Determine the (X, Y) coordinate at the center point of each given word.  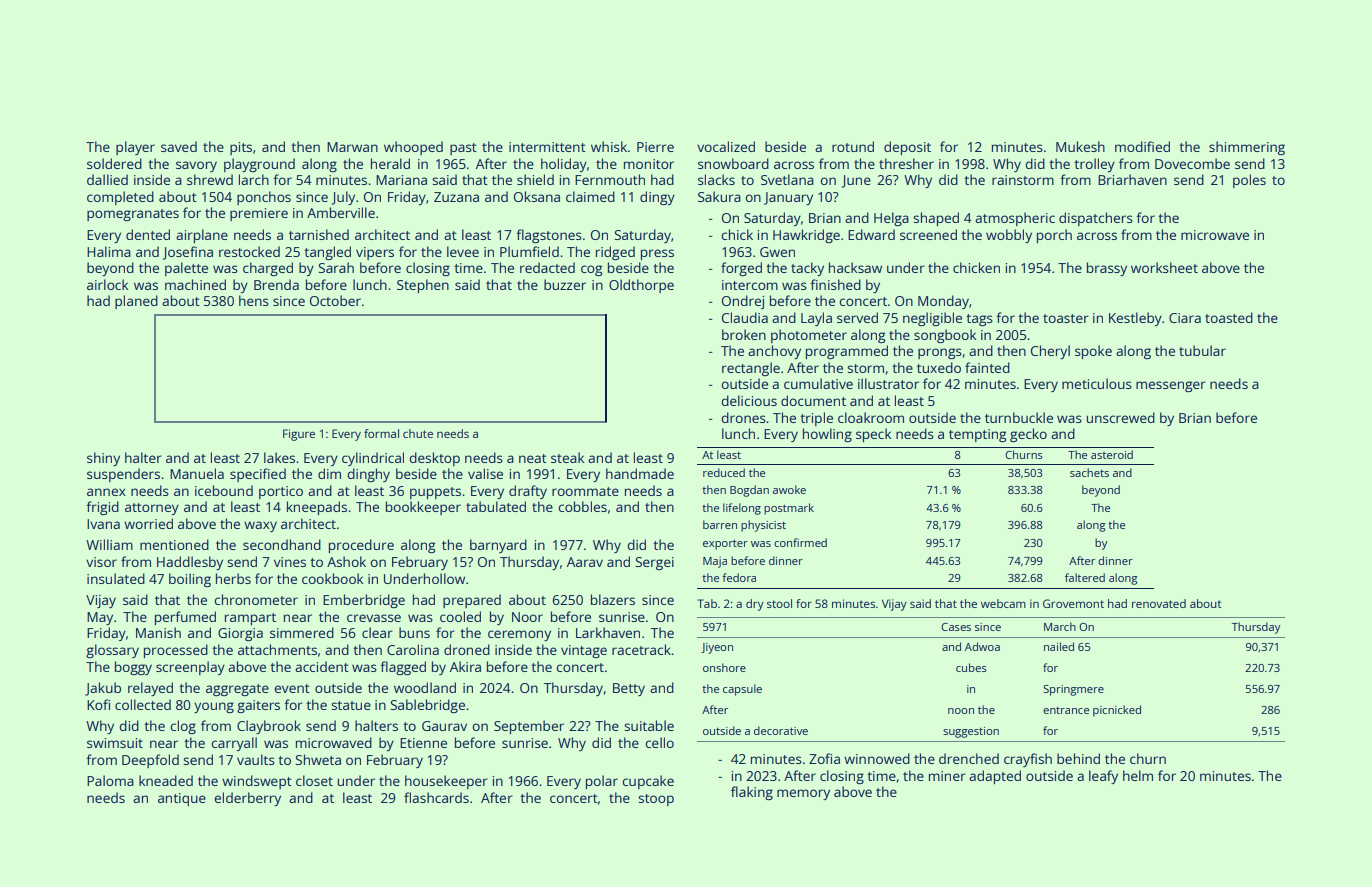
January (788, 198)
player (135, 148)
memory (803, 794)
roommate (585, 491)
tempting (977, 435)
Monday (943, 302)
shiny (103, 459)
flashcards (436, 797)
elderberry (248, 799)
